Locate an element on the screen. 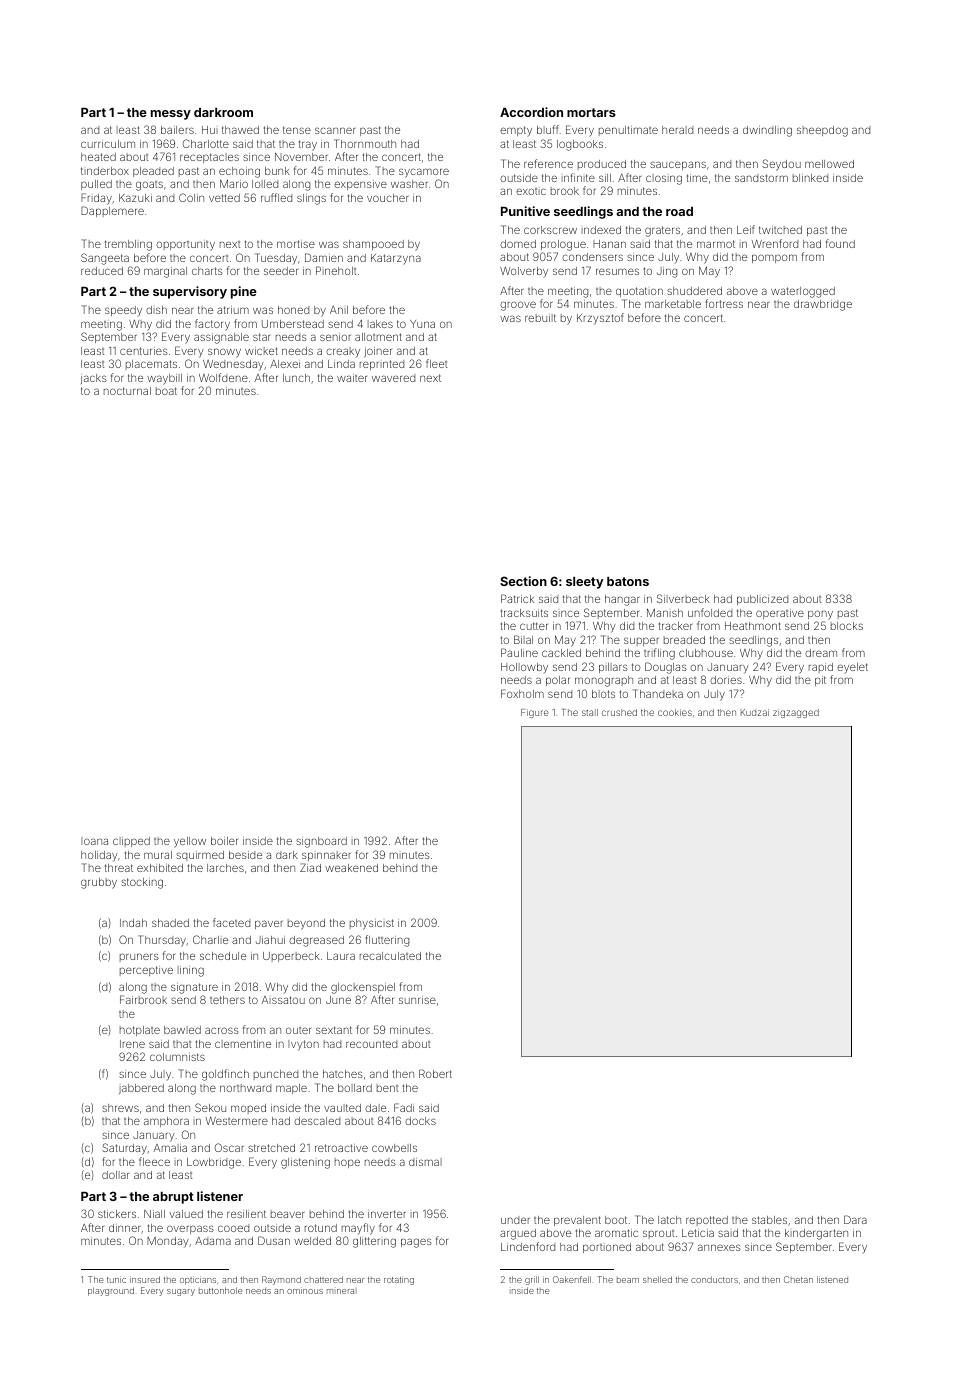 The height and width of the screenshot is (1380, 953). pleaded is located at coordinates (153, 172).
